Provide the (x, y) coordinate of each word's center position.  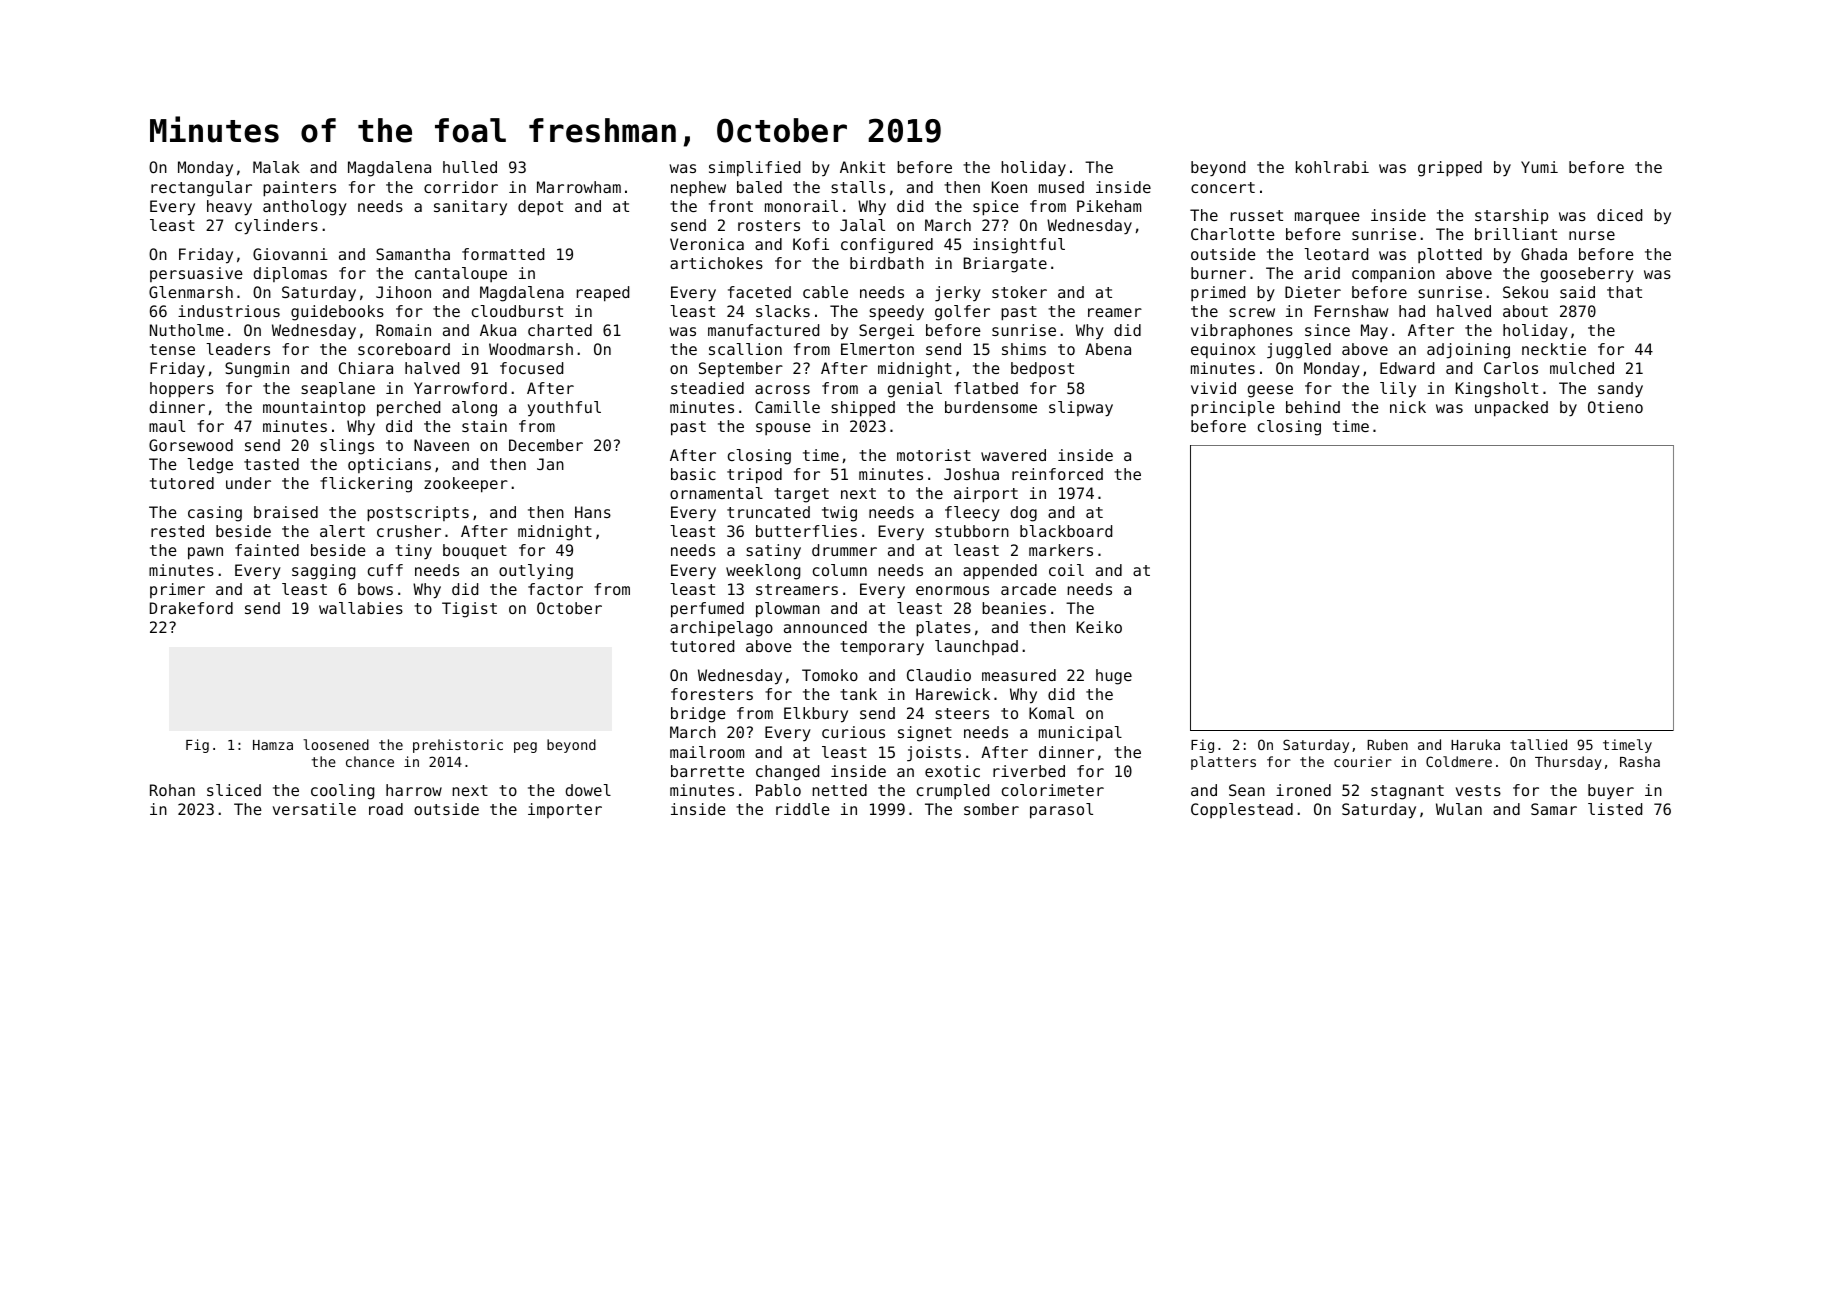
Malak (276, 167)
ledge (210, 466)
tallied (1538, 744)
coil (1066, 570)
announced (825, 627)
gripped (1450, 169)
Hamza (273, 745)
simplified (754, 169)
